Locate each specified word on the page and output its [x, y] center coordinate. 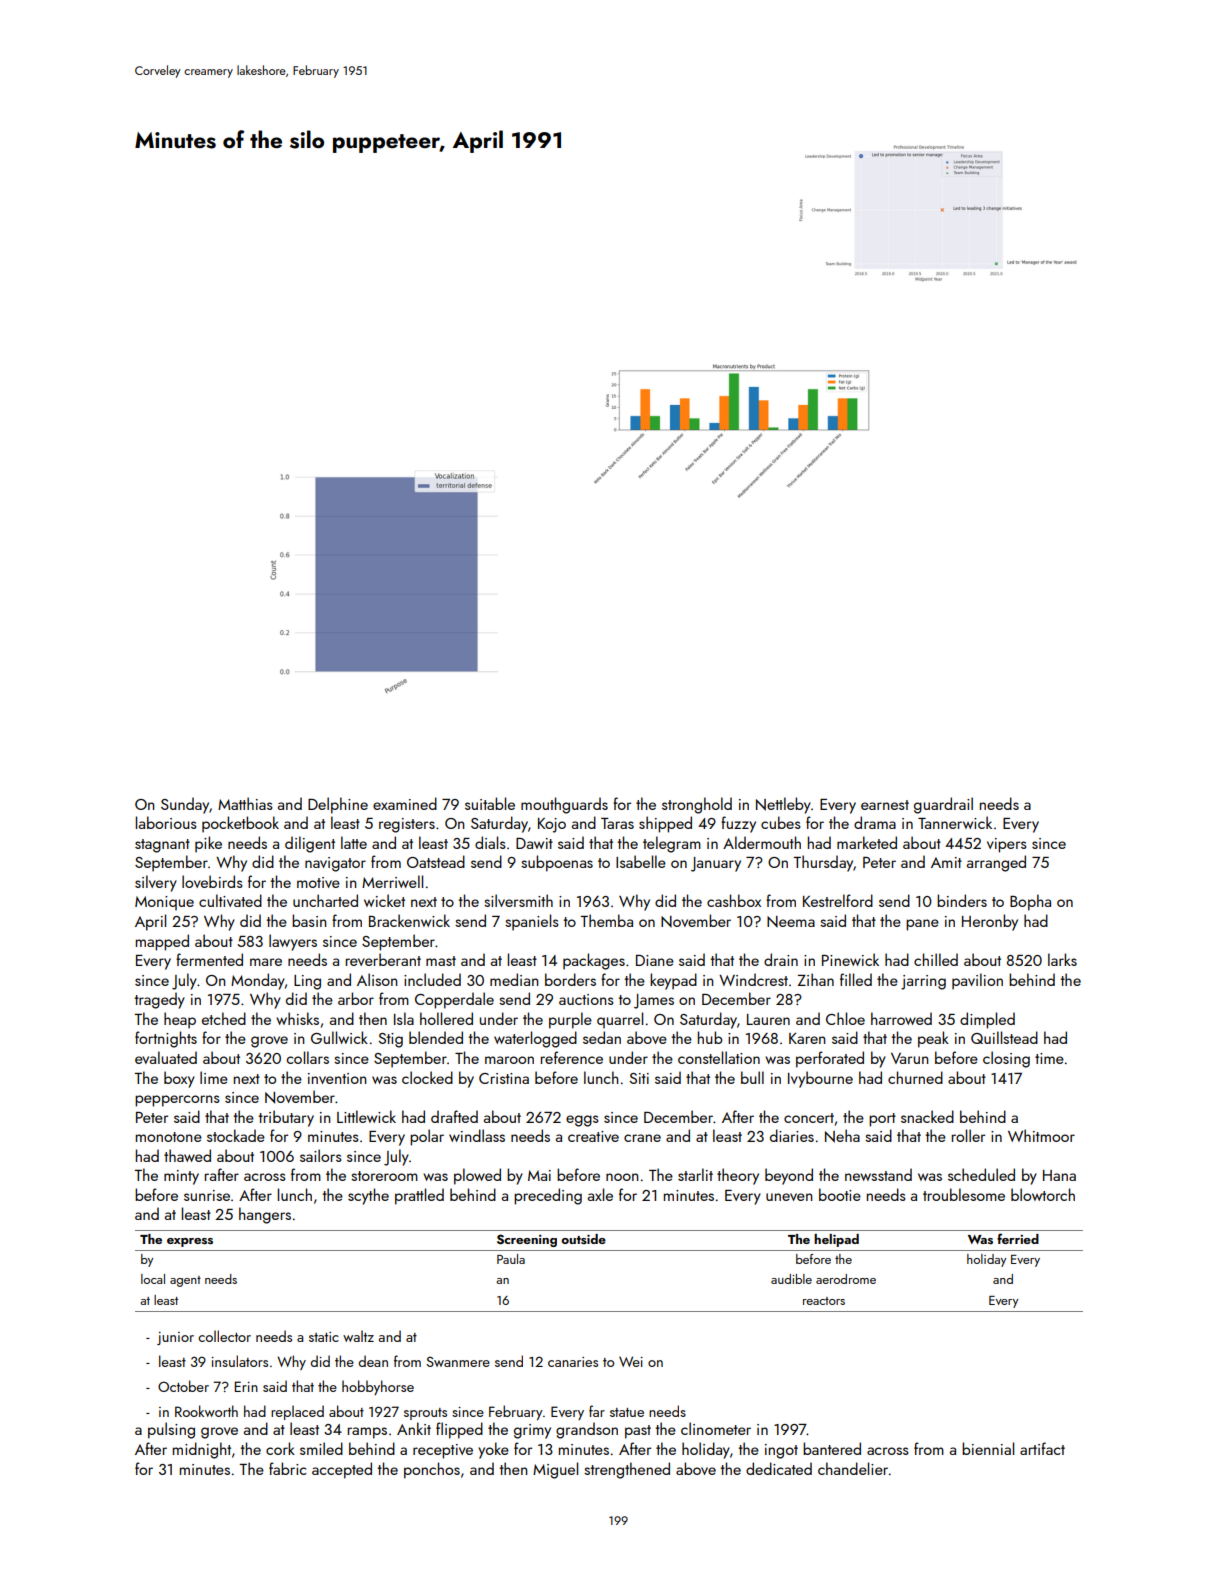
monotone [169, 1137]
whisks [297, 1018]
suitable [490, 803]
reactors [824, 1301]
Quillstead [1004, 1037]
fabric [287, 1468]
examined [405, 803]
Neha [842, 1136]
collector [224, 1336]
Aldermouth [762, 842]
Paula [511, 1259]
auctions [586, 999]
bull [752, 1077]
